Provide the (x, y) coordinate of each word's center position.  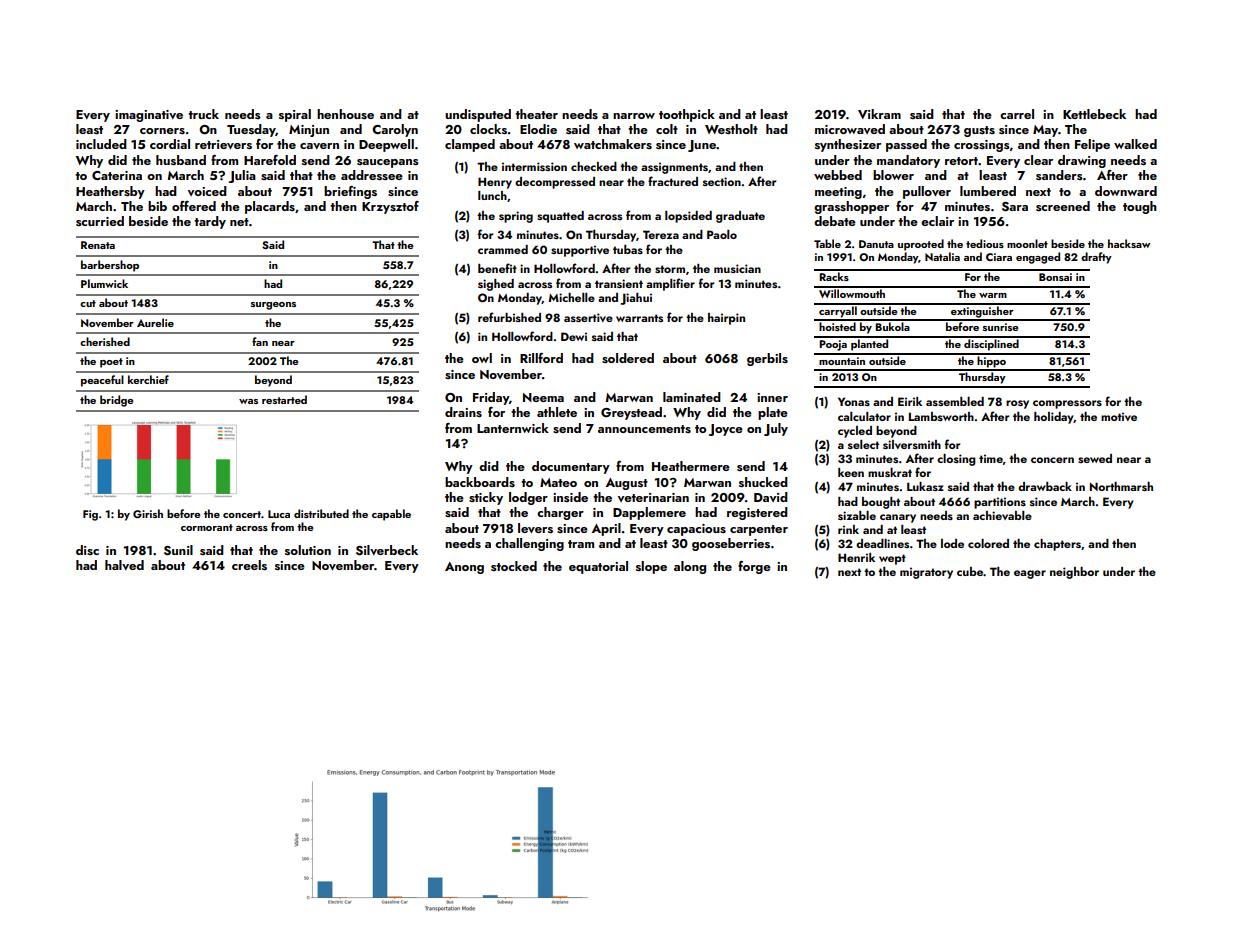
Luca (279, 514)
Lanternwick (513, 428)
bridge (116, 401)
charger (560, 513)
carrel (1017, 114)
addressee (372, 175)
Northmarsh (1121, 486)
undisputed (478, 115)
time (991, 458)
